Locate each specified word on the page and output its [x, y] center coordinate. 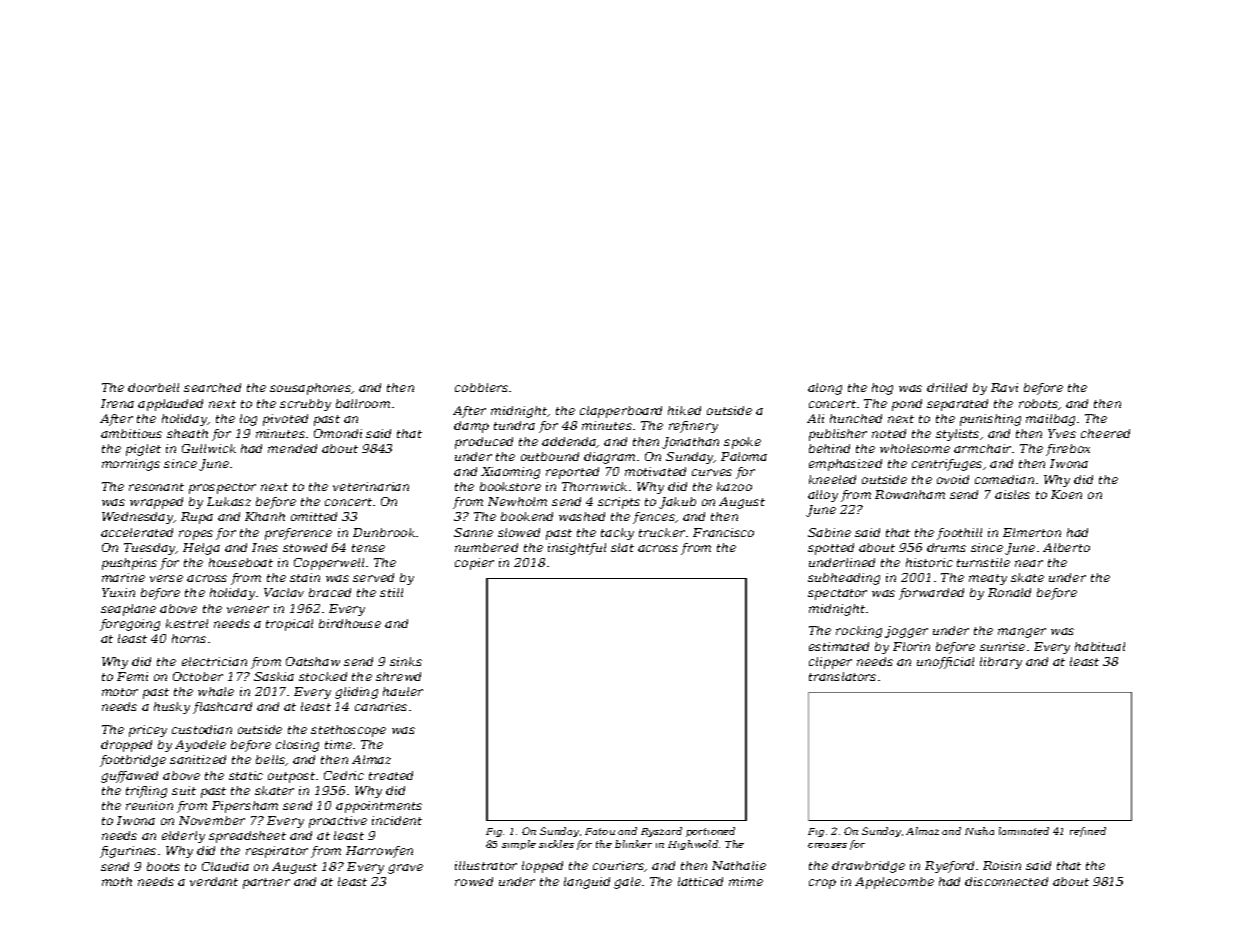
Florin [911, 646]
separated [957, 405]
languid [587, 883]
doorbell [153, 387]
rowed [474, 881]
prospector [222, 488]
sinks [406, 661]
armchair [983, 448]
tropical [289, 625]
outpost [291, 777]
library [1001, 663]
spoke [742, 443]
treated [391, 775]
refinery [693, 427]
